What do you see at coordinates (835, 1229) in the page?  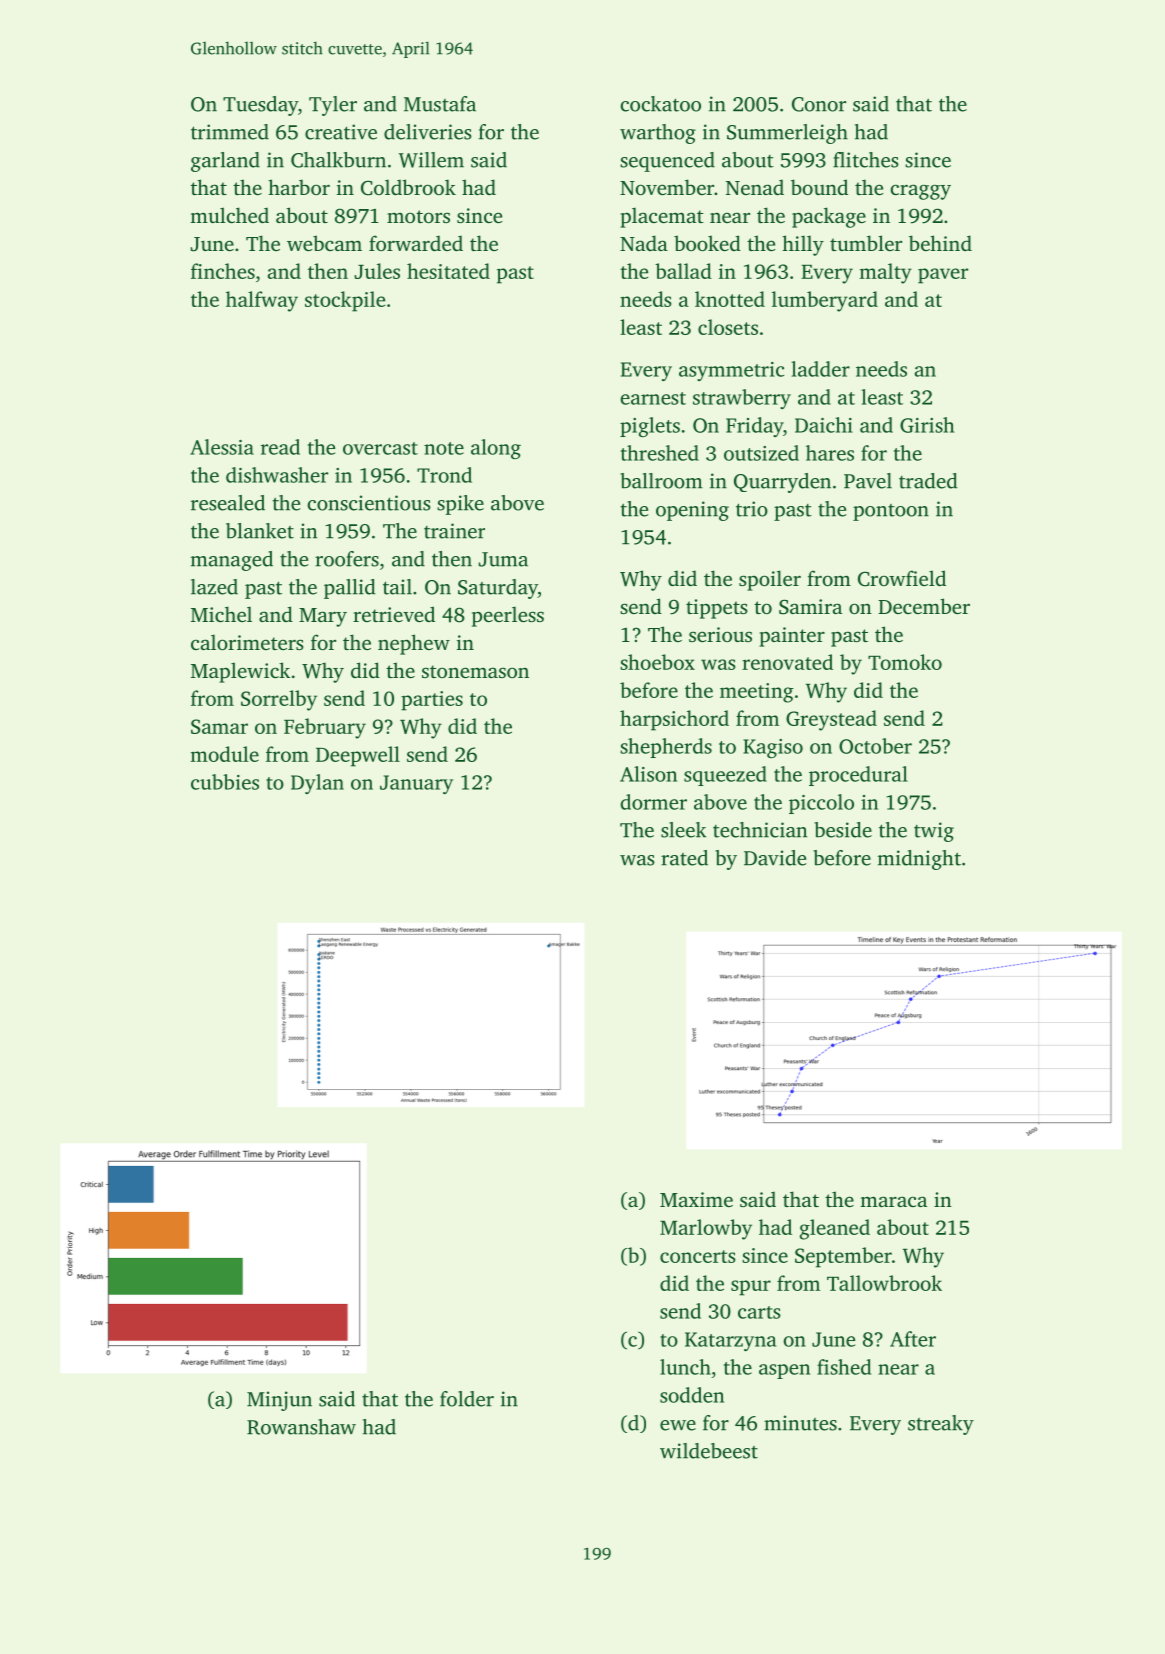 I see `gleaned` at bounding box center [835, 1229].
